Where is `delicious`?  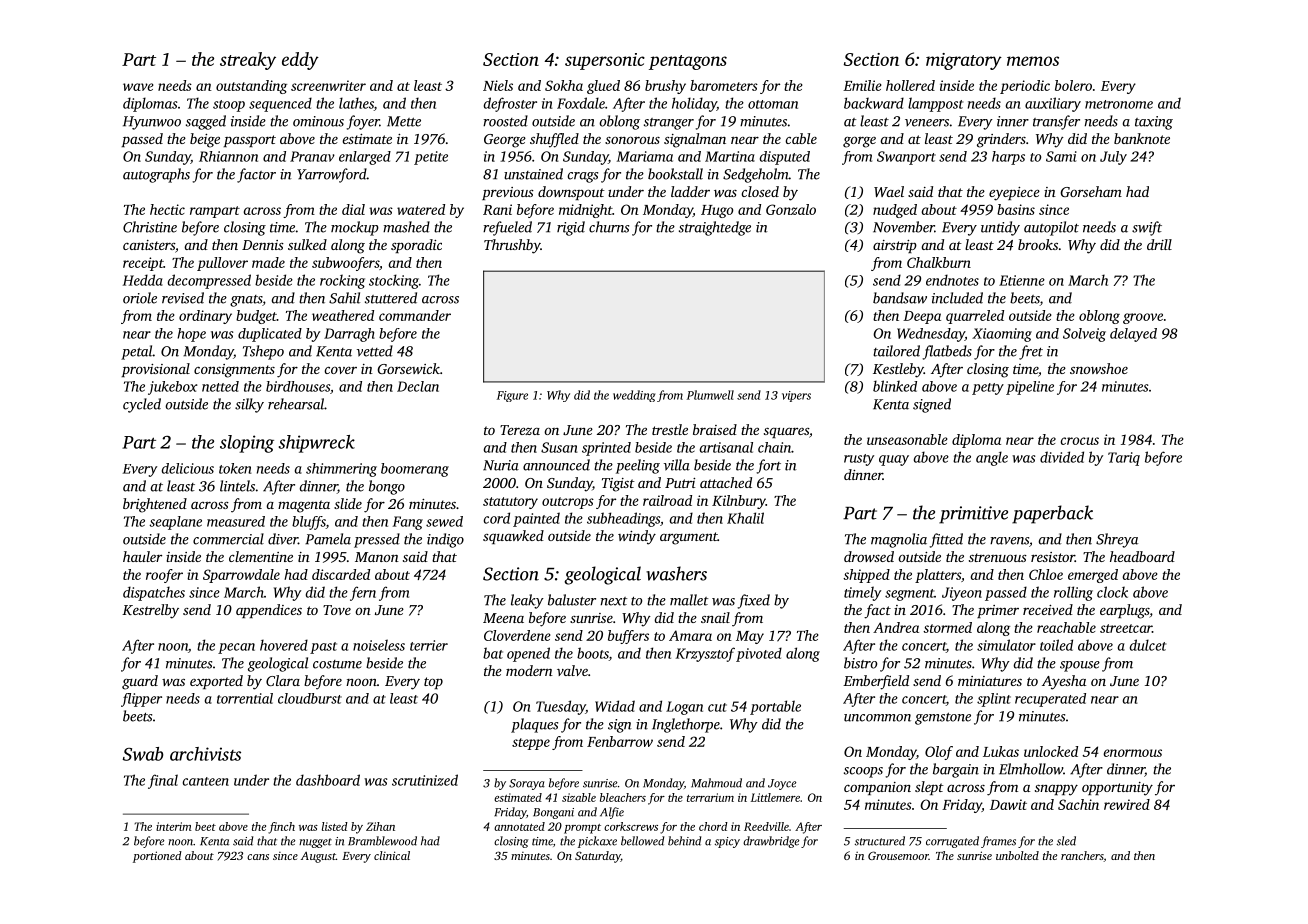 delicious is located at coordinates (188, 468).
